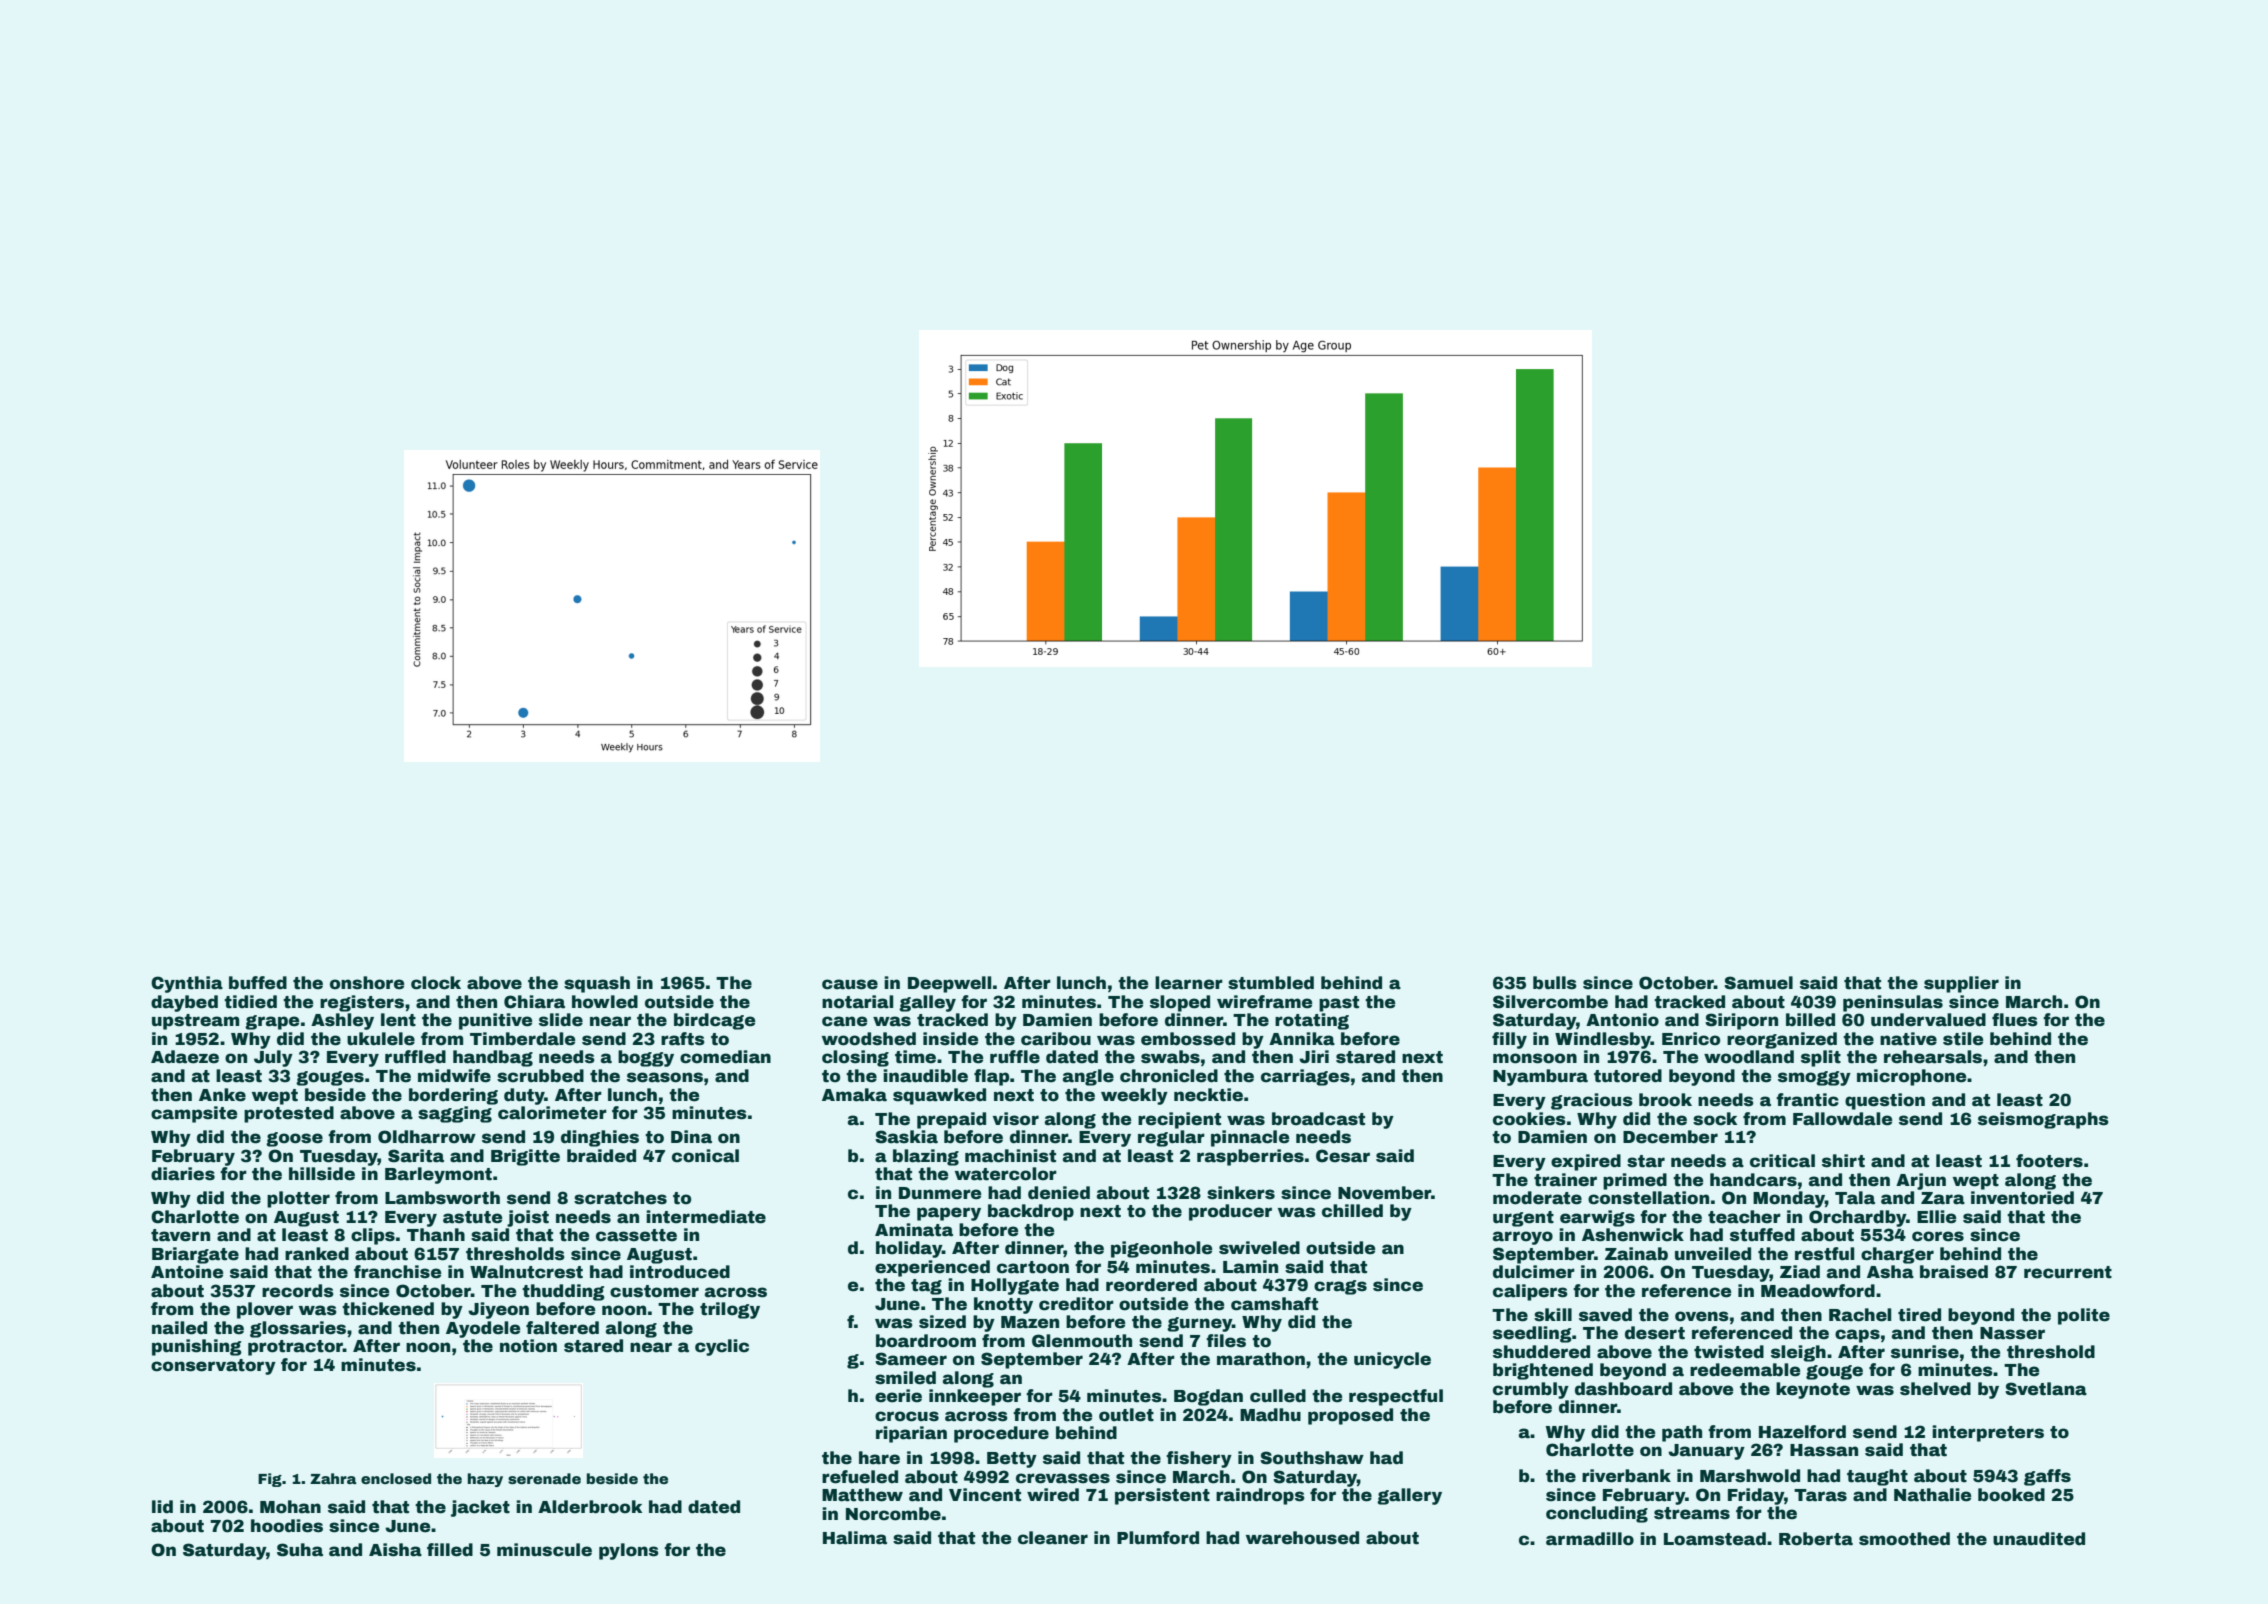  What do you see at coordinates (1531, 1390) in the screenshot?
I see `crumbly` at bounding box center [1531, 1390].
